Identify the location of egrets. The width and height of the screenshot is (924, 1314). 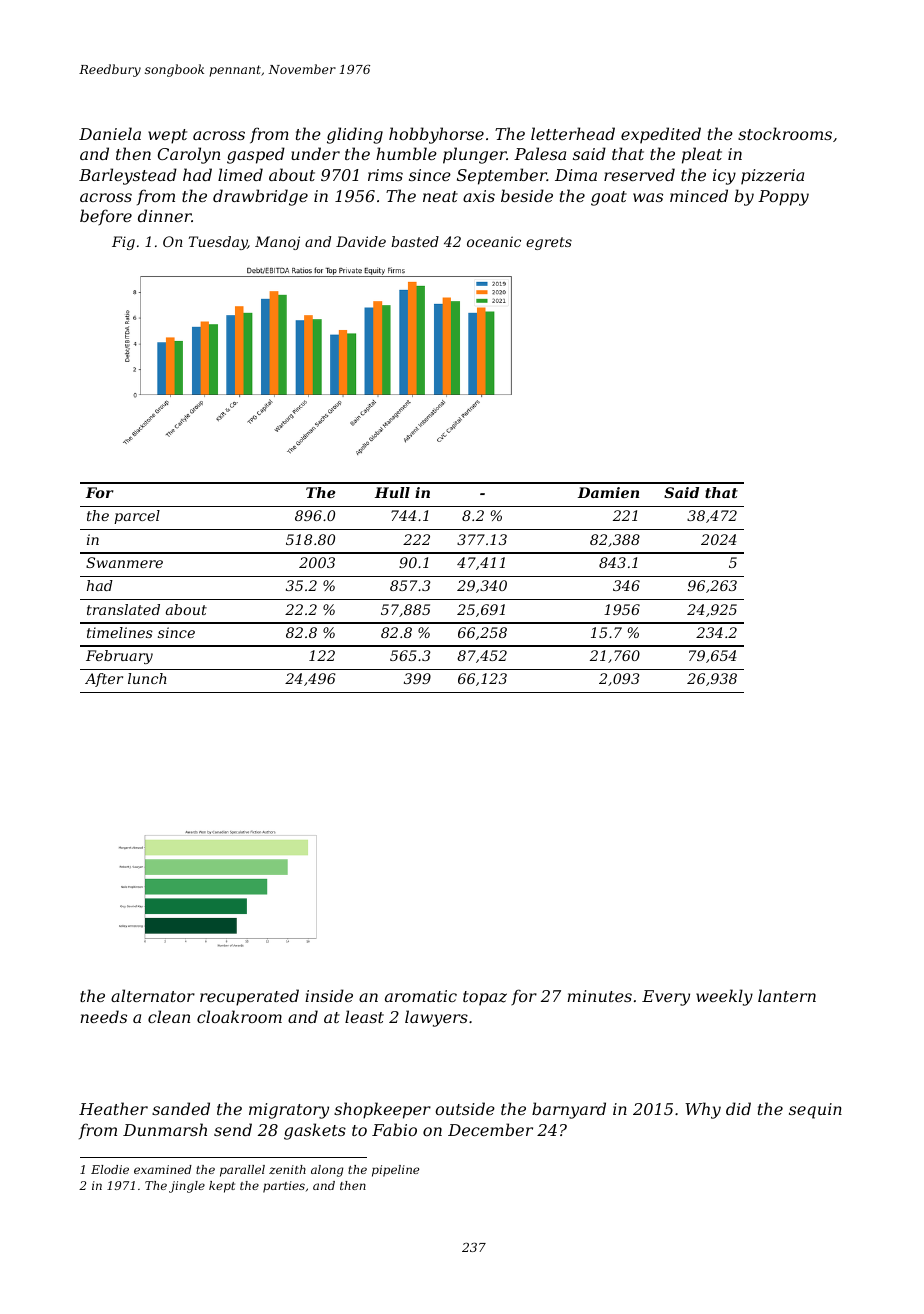
(549, 243).
